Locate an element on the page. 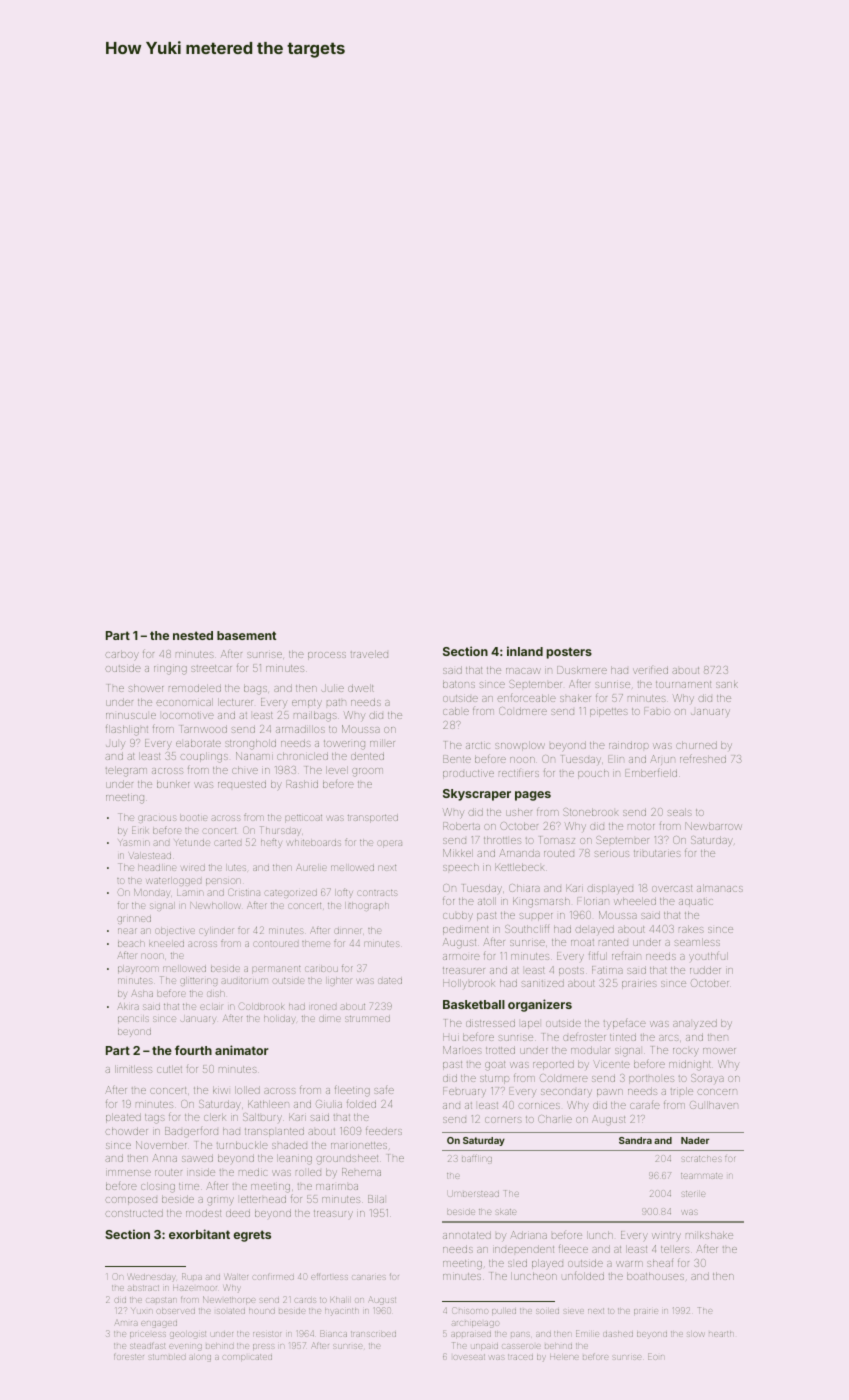 Image resolution: width=849 pixels, height=1400 pixels. moat is located at coordinates (582, 942).
